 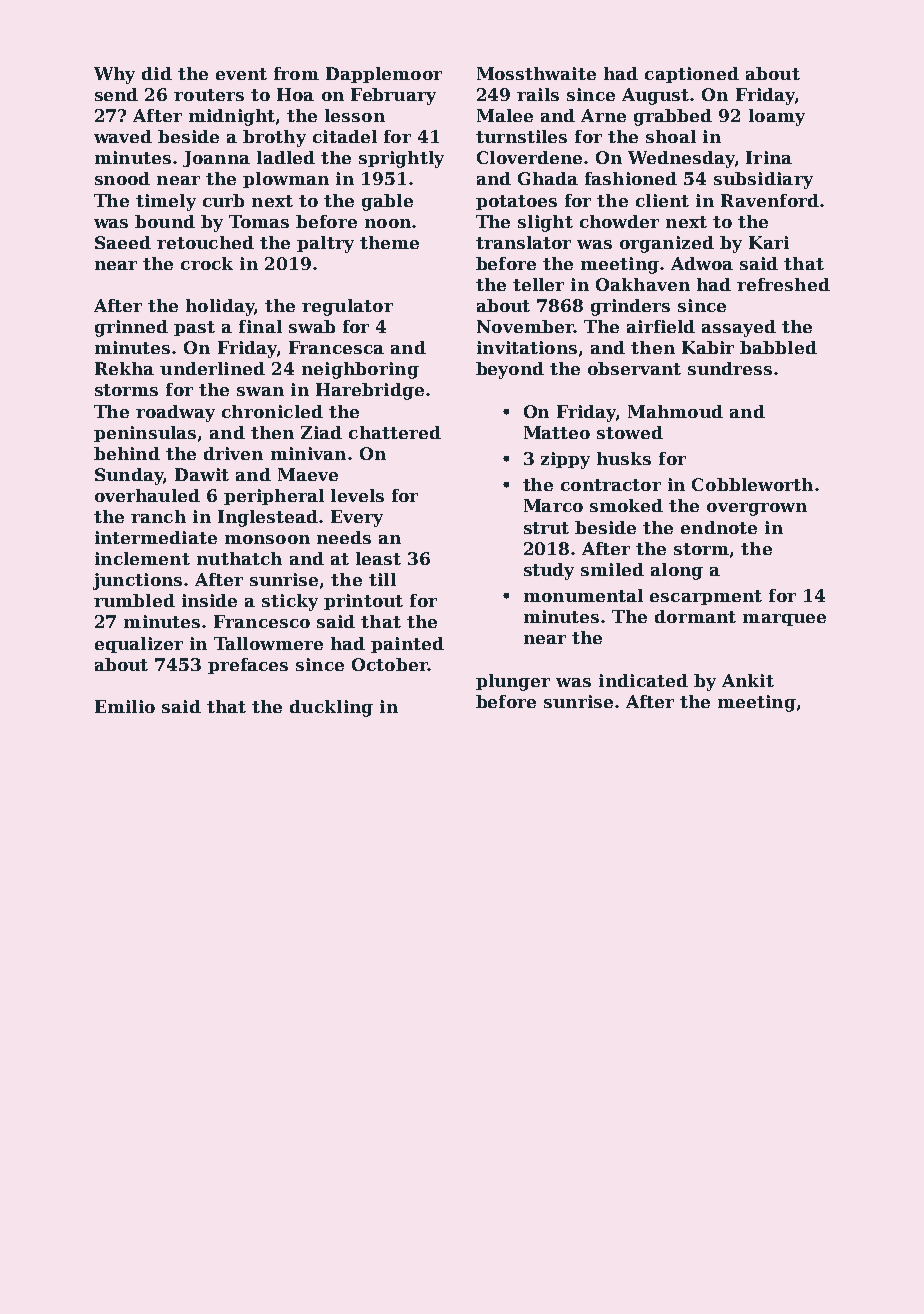 What do you see at coordinates (209, 600) in the image?
I see `inside` at bounding box center [209, 600].
